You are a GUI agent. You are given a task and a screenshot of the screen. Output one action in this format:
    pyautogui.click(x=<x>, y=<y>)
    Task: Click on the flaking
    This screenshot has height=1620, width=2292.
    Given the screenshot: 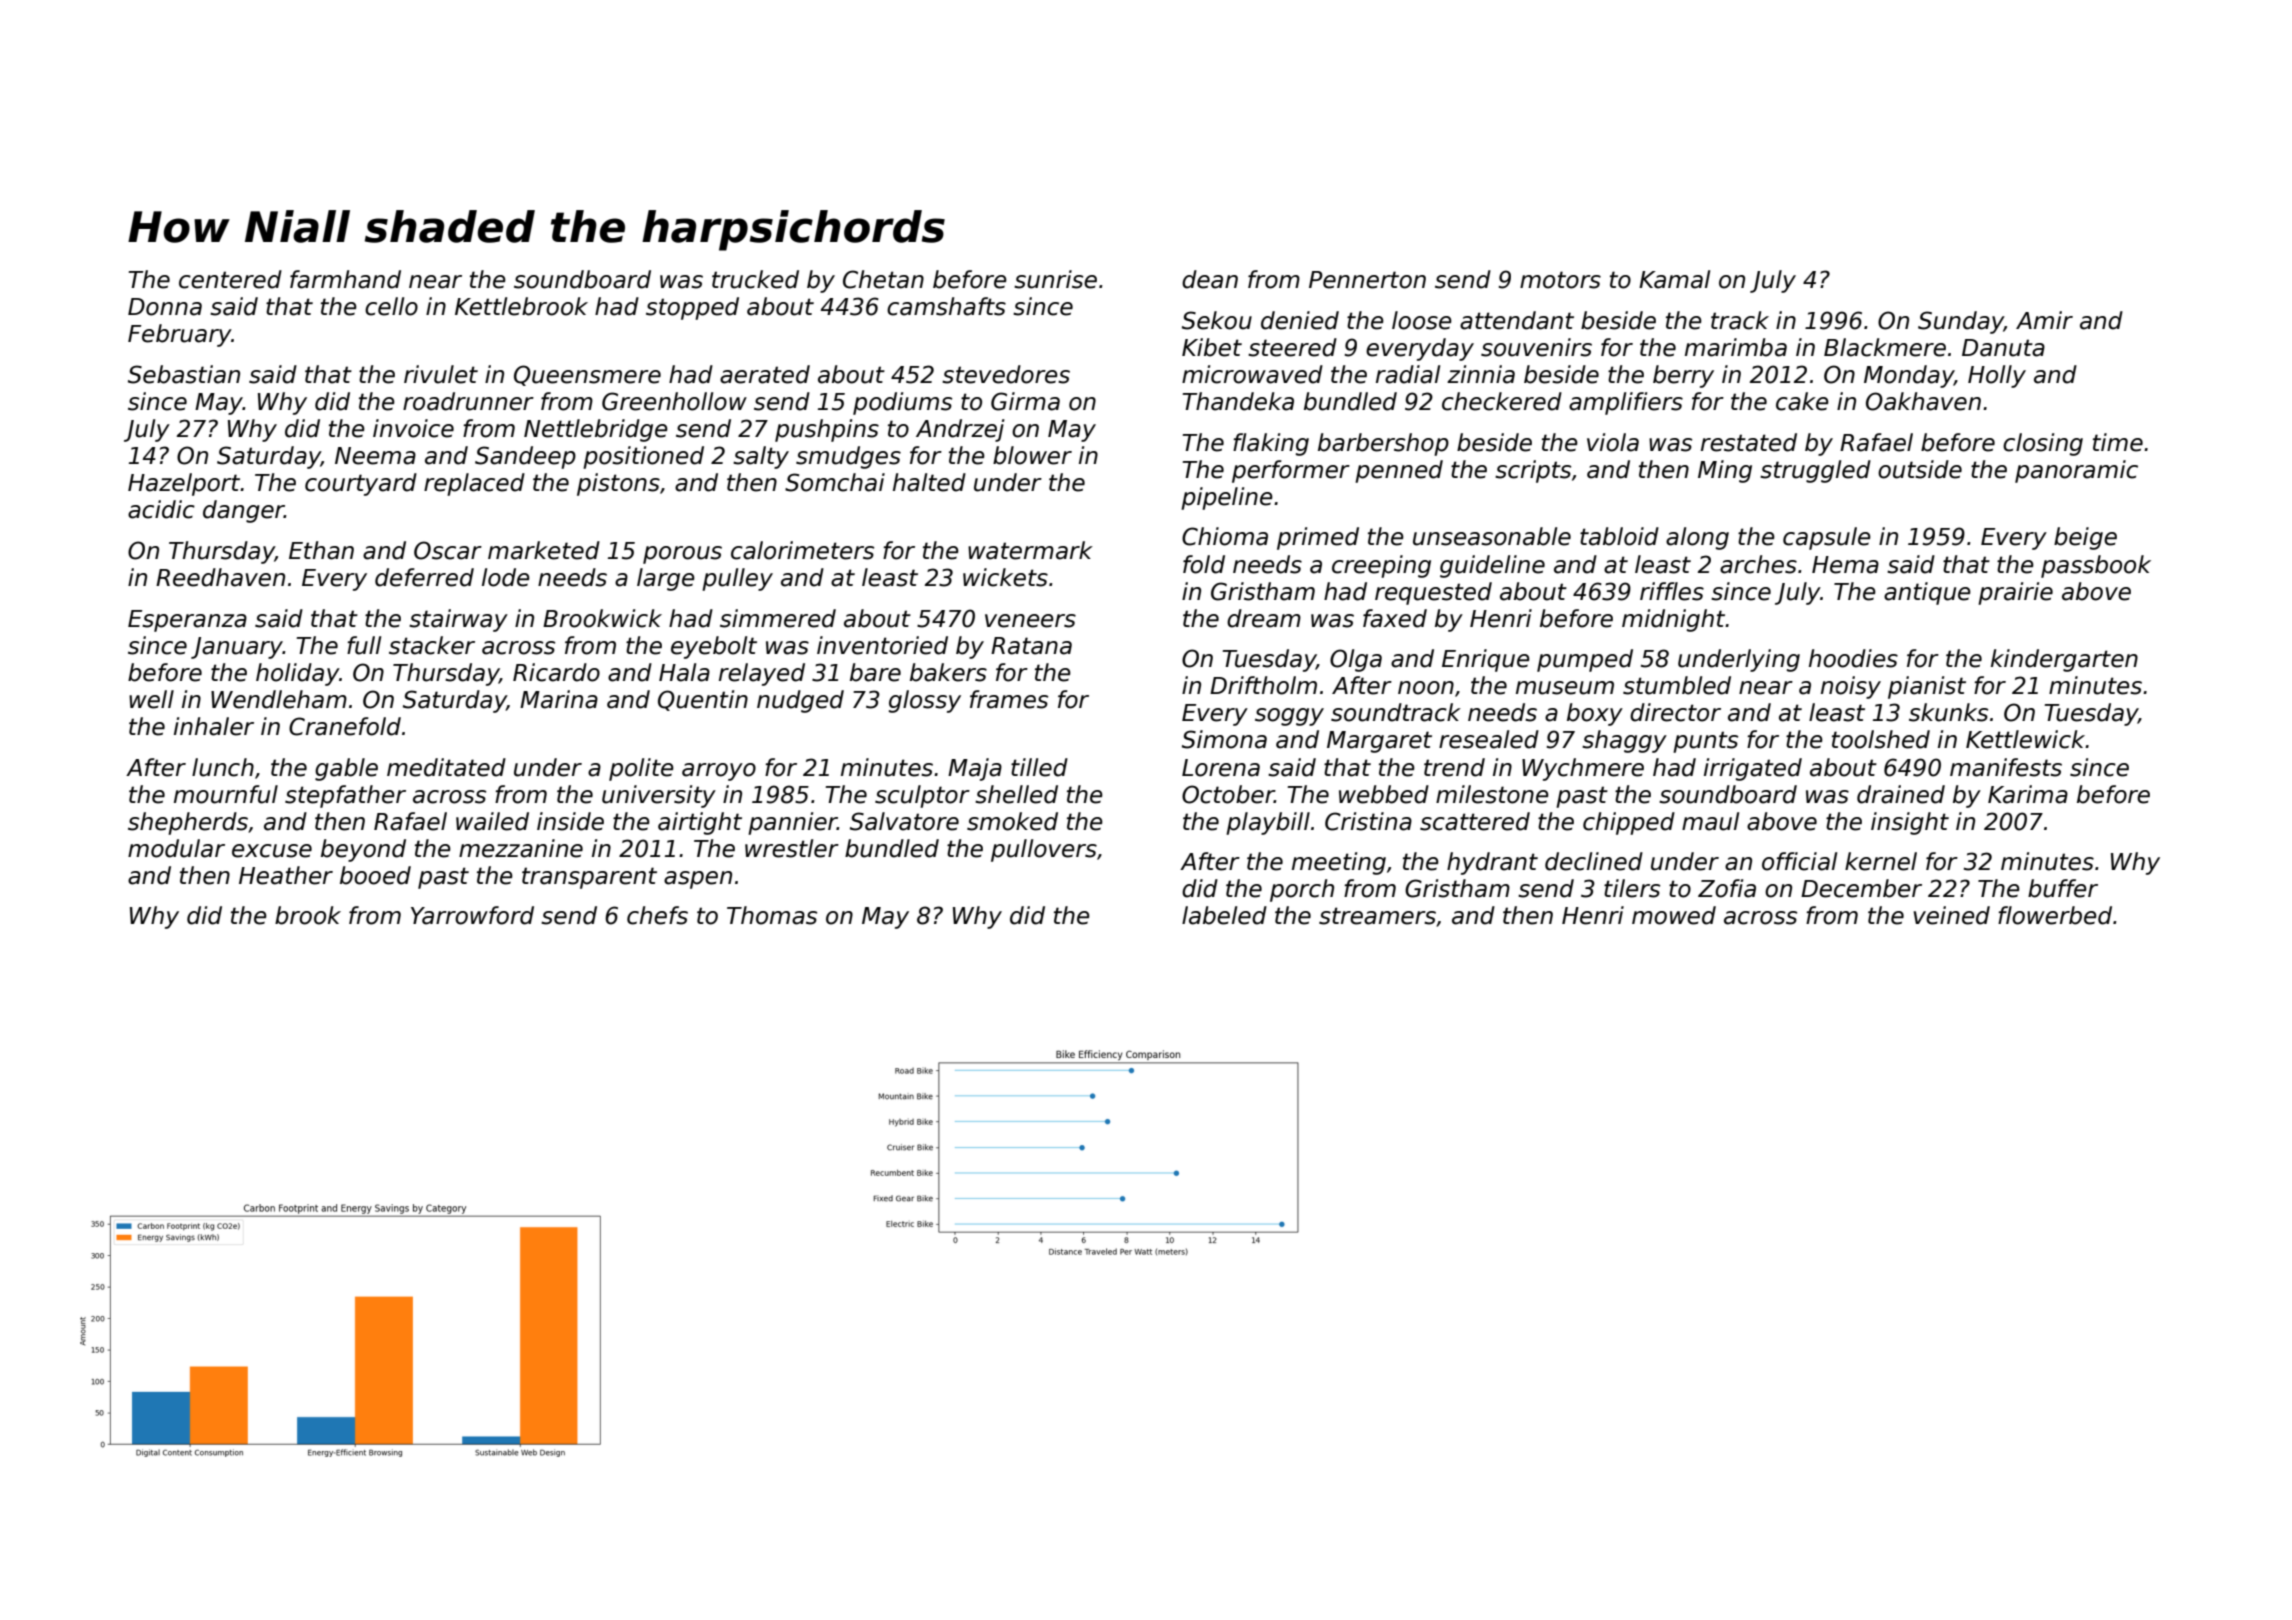 What is the action you would take?
    pyautogui.click(x=1271, y=444)
